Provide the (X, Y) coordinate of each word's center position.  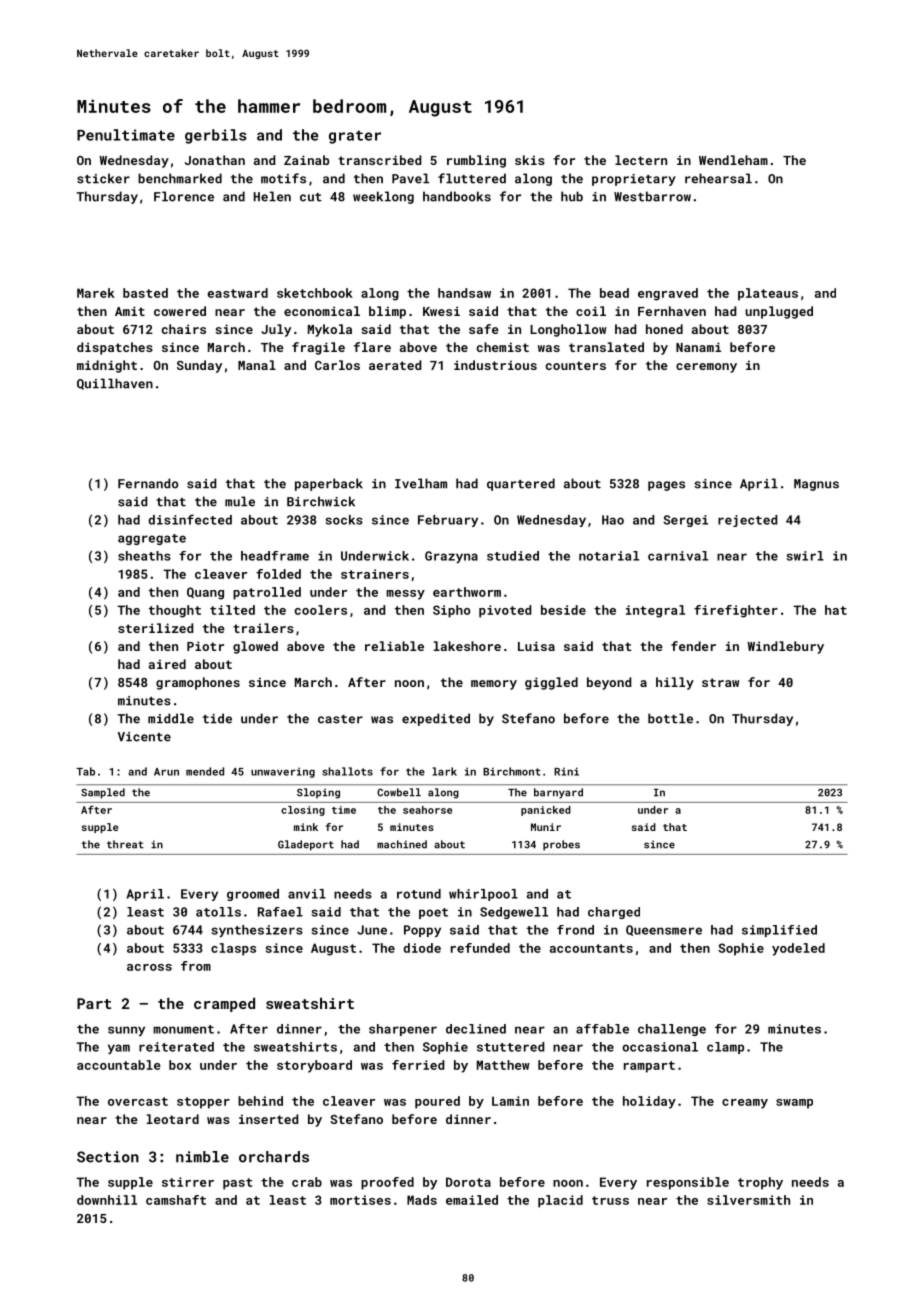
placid (560, 1201)
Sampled (103, 793)
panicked (546, 811)
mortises (360, 1200)
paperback (329, 484)
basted (145, 293)
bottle (670, 718)
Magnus (816, 485)
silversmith (748, 1200)
